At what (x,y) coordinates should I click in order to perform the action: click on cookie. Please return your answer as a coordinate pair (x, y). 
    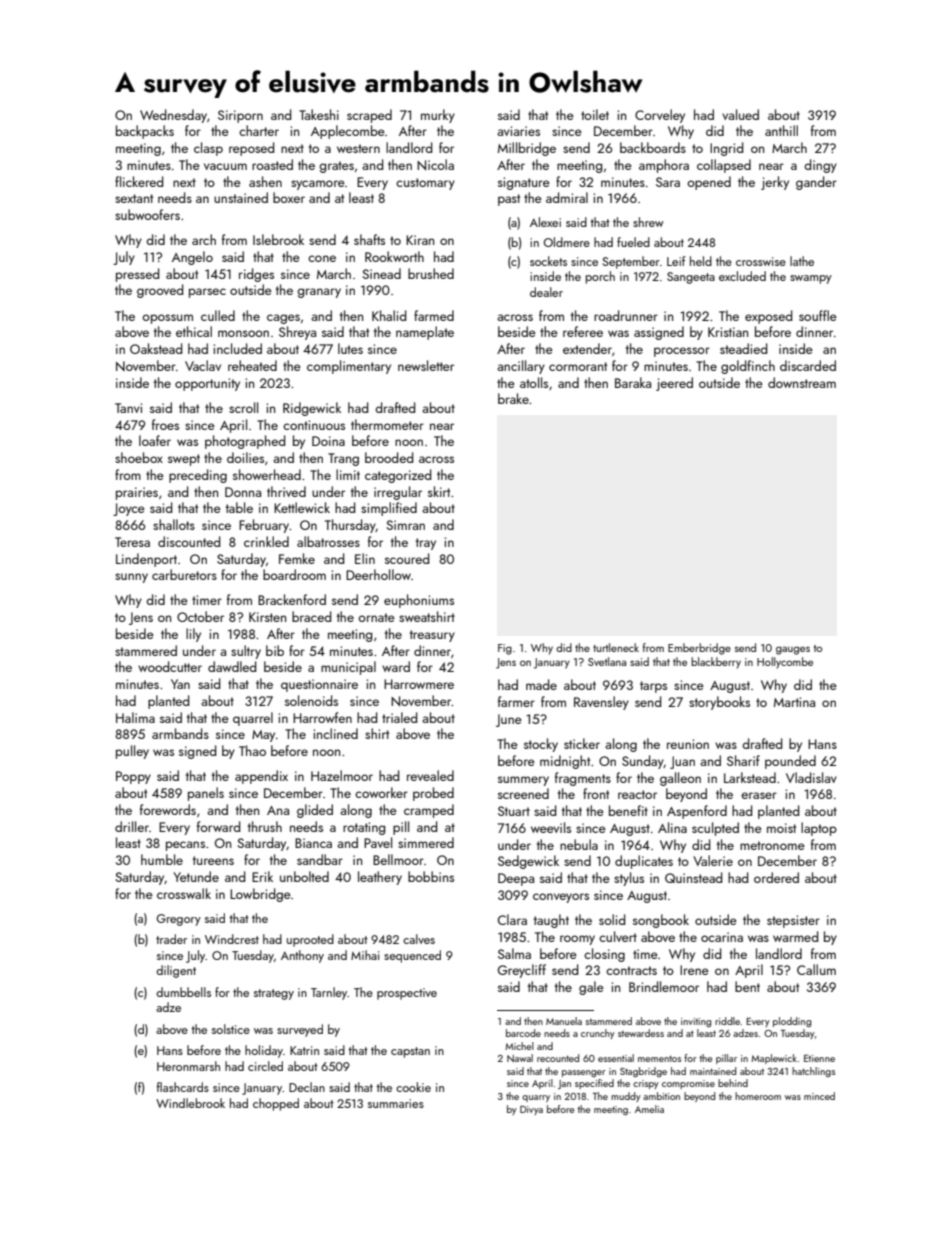
    Looking at the image, I should click on (413, 1087).
